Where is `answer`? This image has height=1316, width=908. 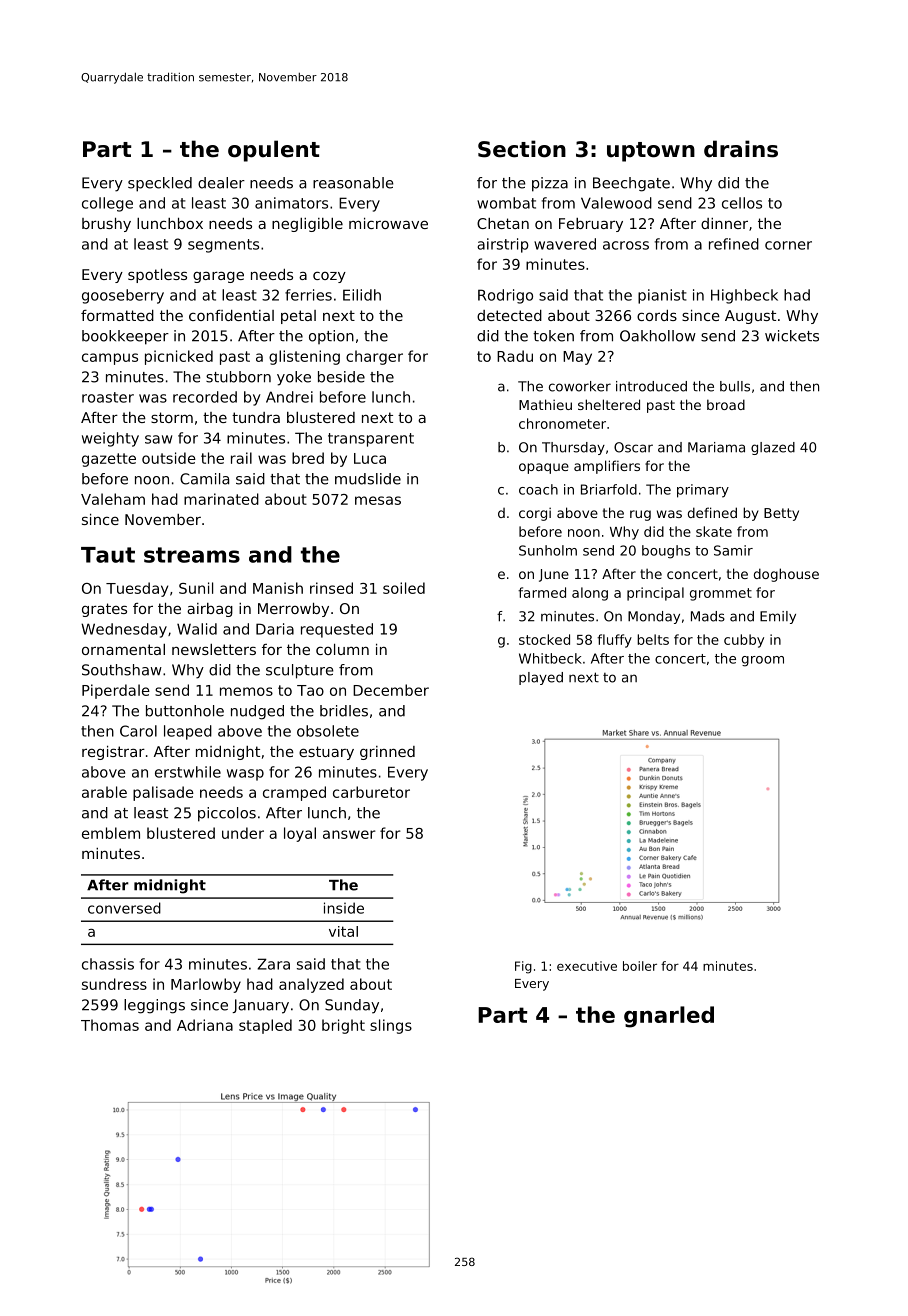 answer is located at coordinates (349, 834).
